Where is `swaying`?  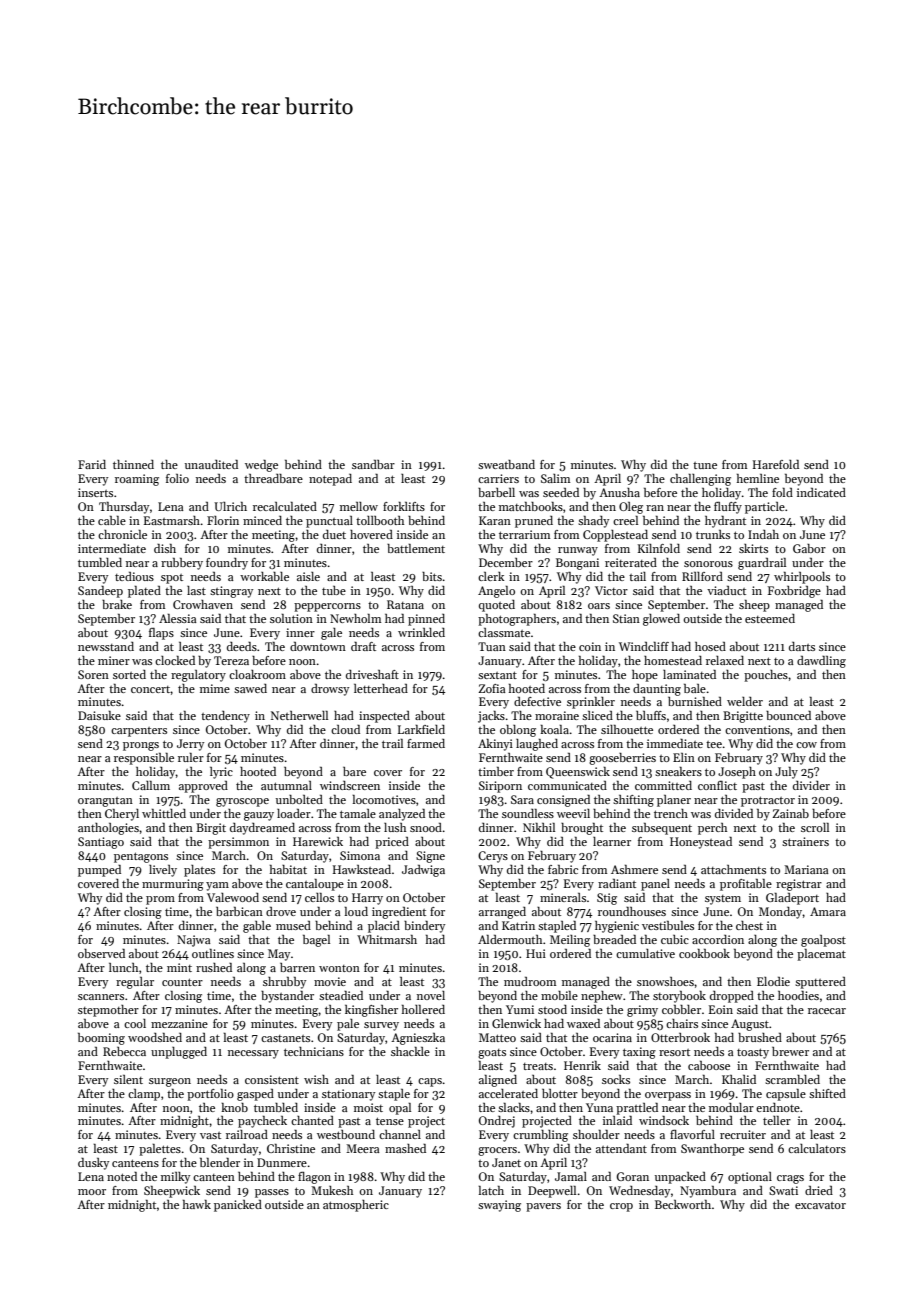 swaying is located at coordinates (499, 1206).
